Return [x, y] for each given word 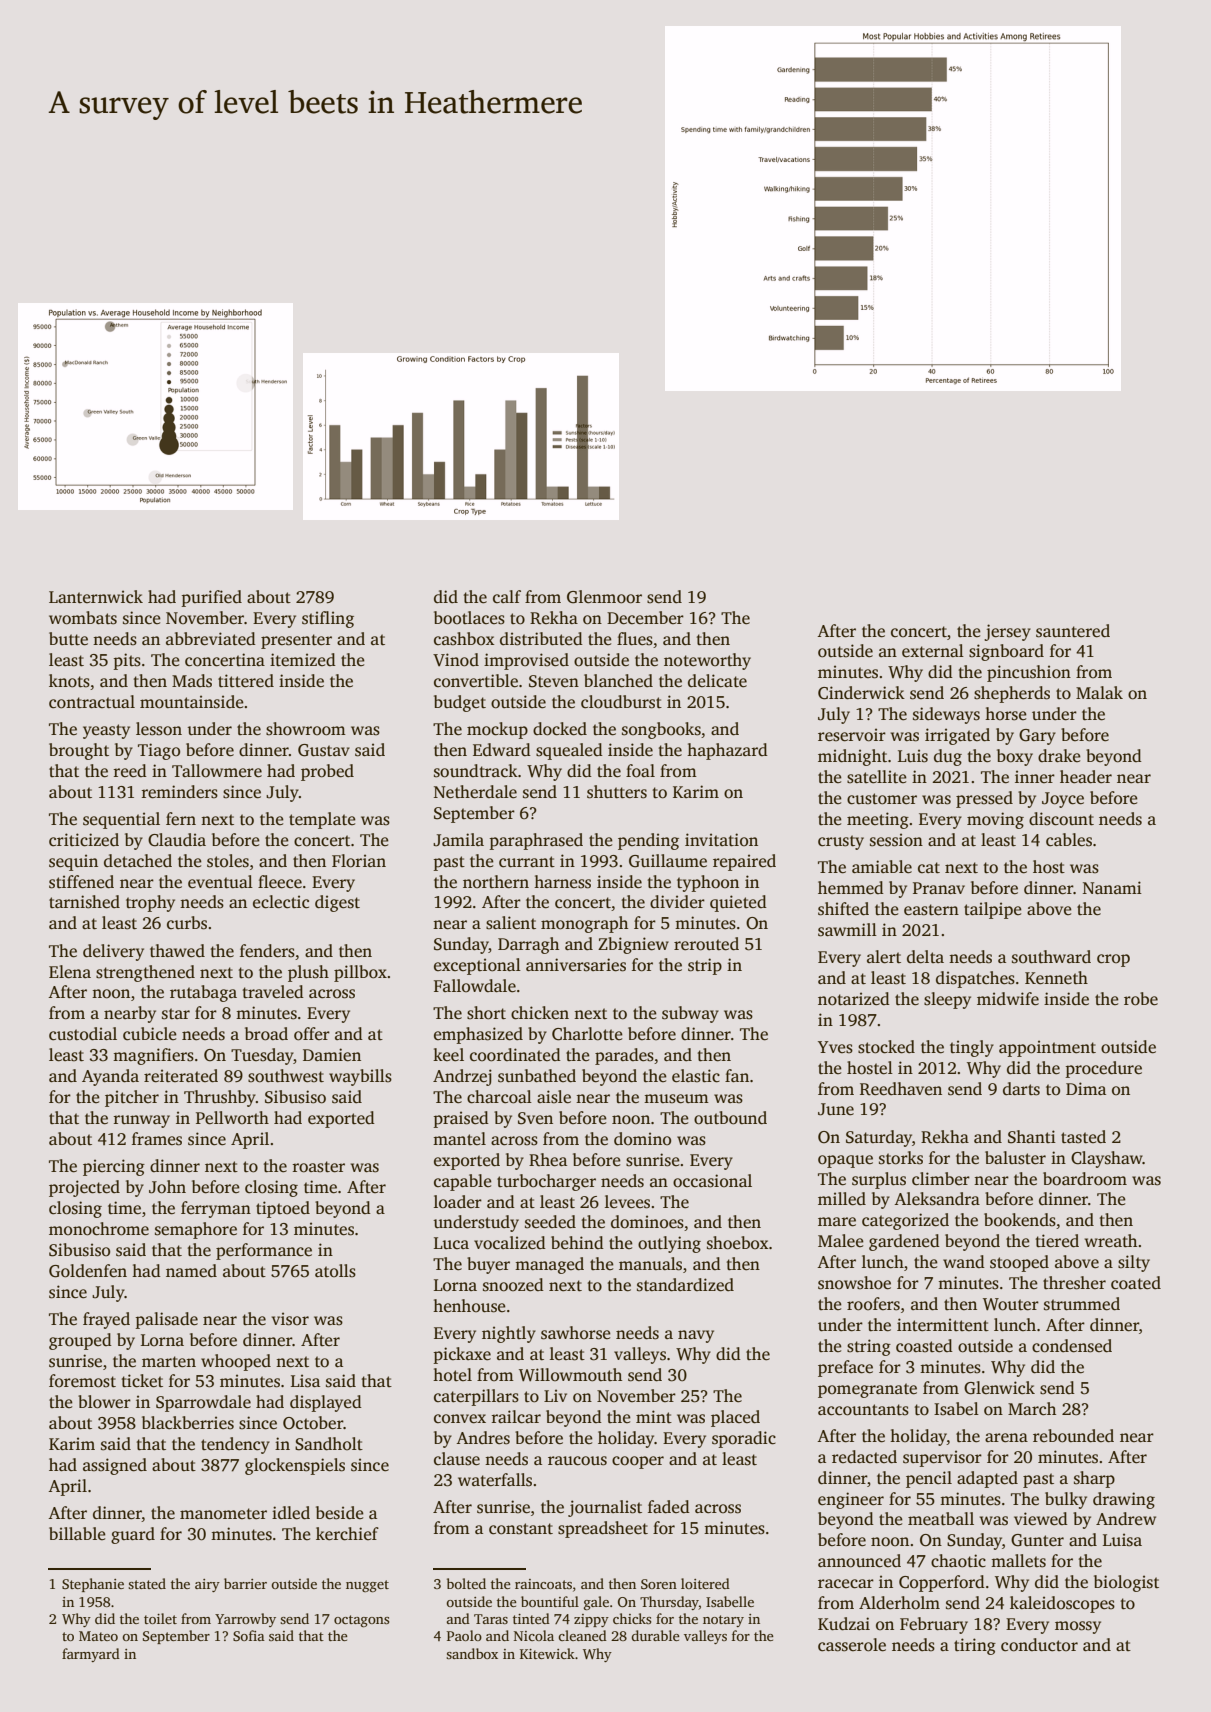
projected [84, 1188]
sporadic [744, 1439]
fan [737, 1075]
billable [77, 1533]
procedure [1103, 1069]
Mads [192, 681]
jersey [1007, 632]
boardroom [1085, 1179]
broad [266, 1034]
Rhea [548, 1160]
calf [507, 596]
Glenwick [999, 1388]
